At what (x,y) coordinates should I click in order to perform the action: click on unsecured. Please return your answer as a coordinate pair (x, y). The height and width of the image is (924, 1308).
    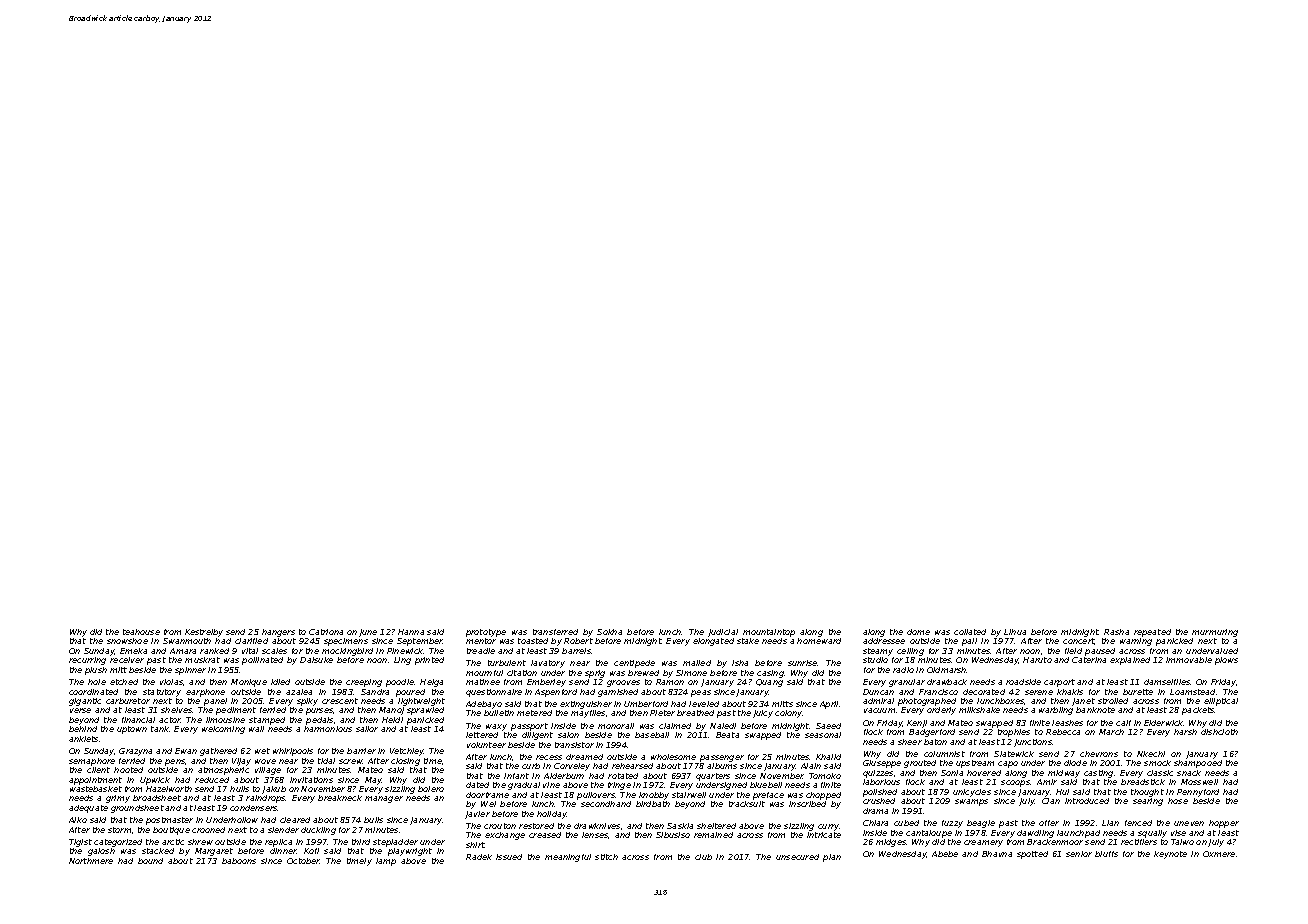
    Looking at the image, I should click on (797, 857).
